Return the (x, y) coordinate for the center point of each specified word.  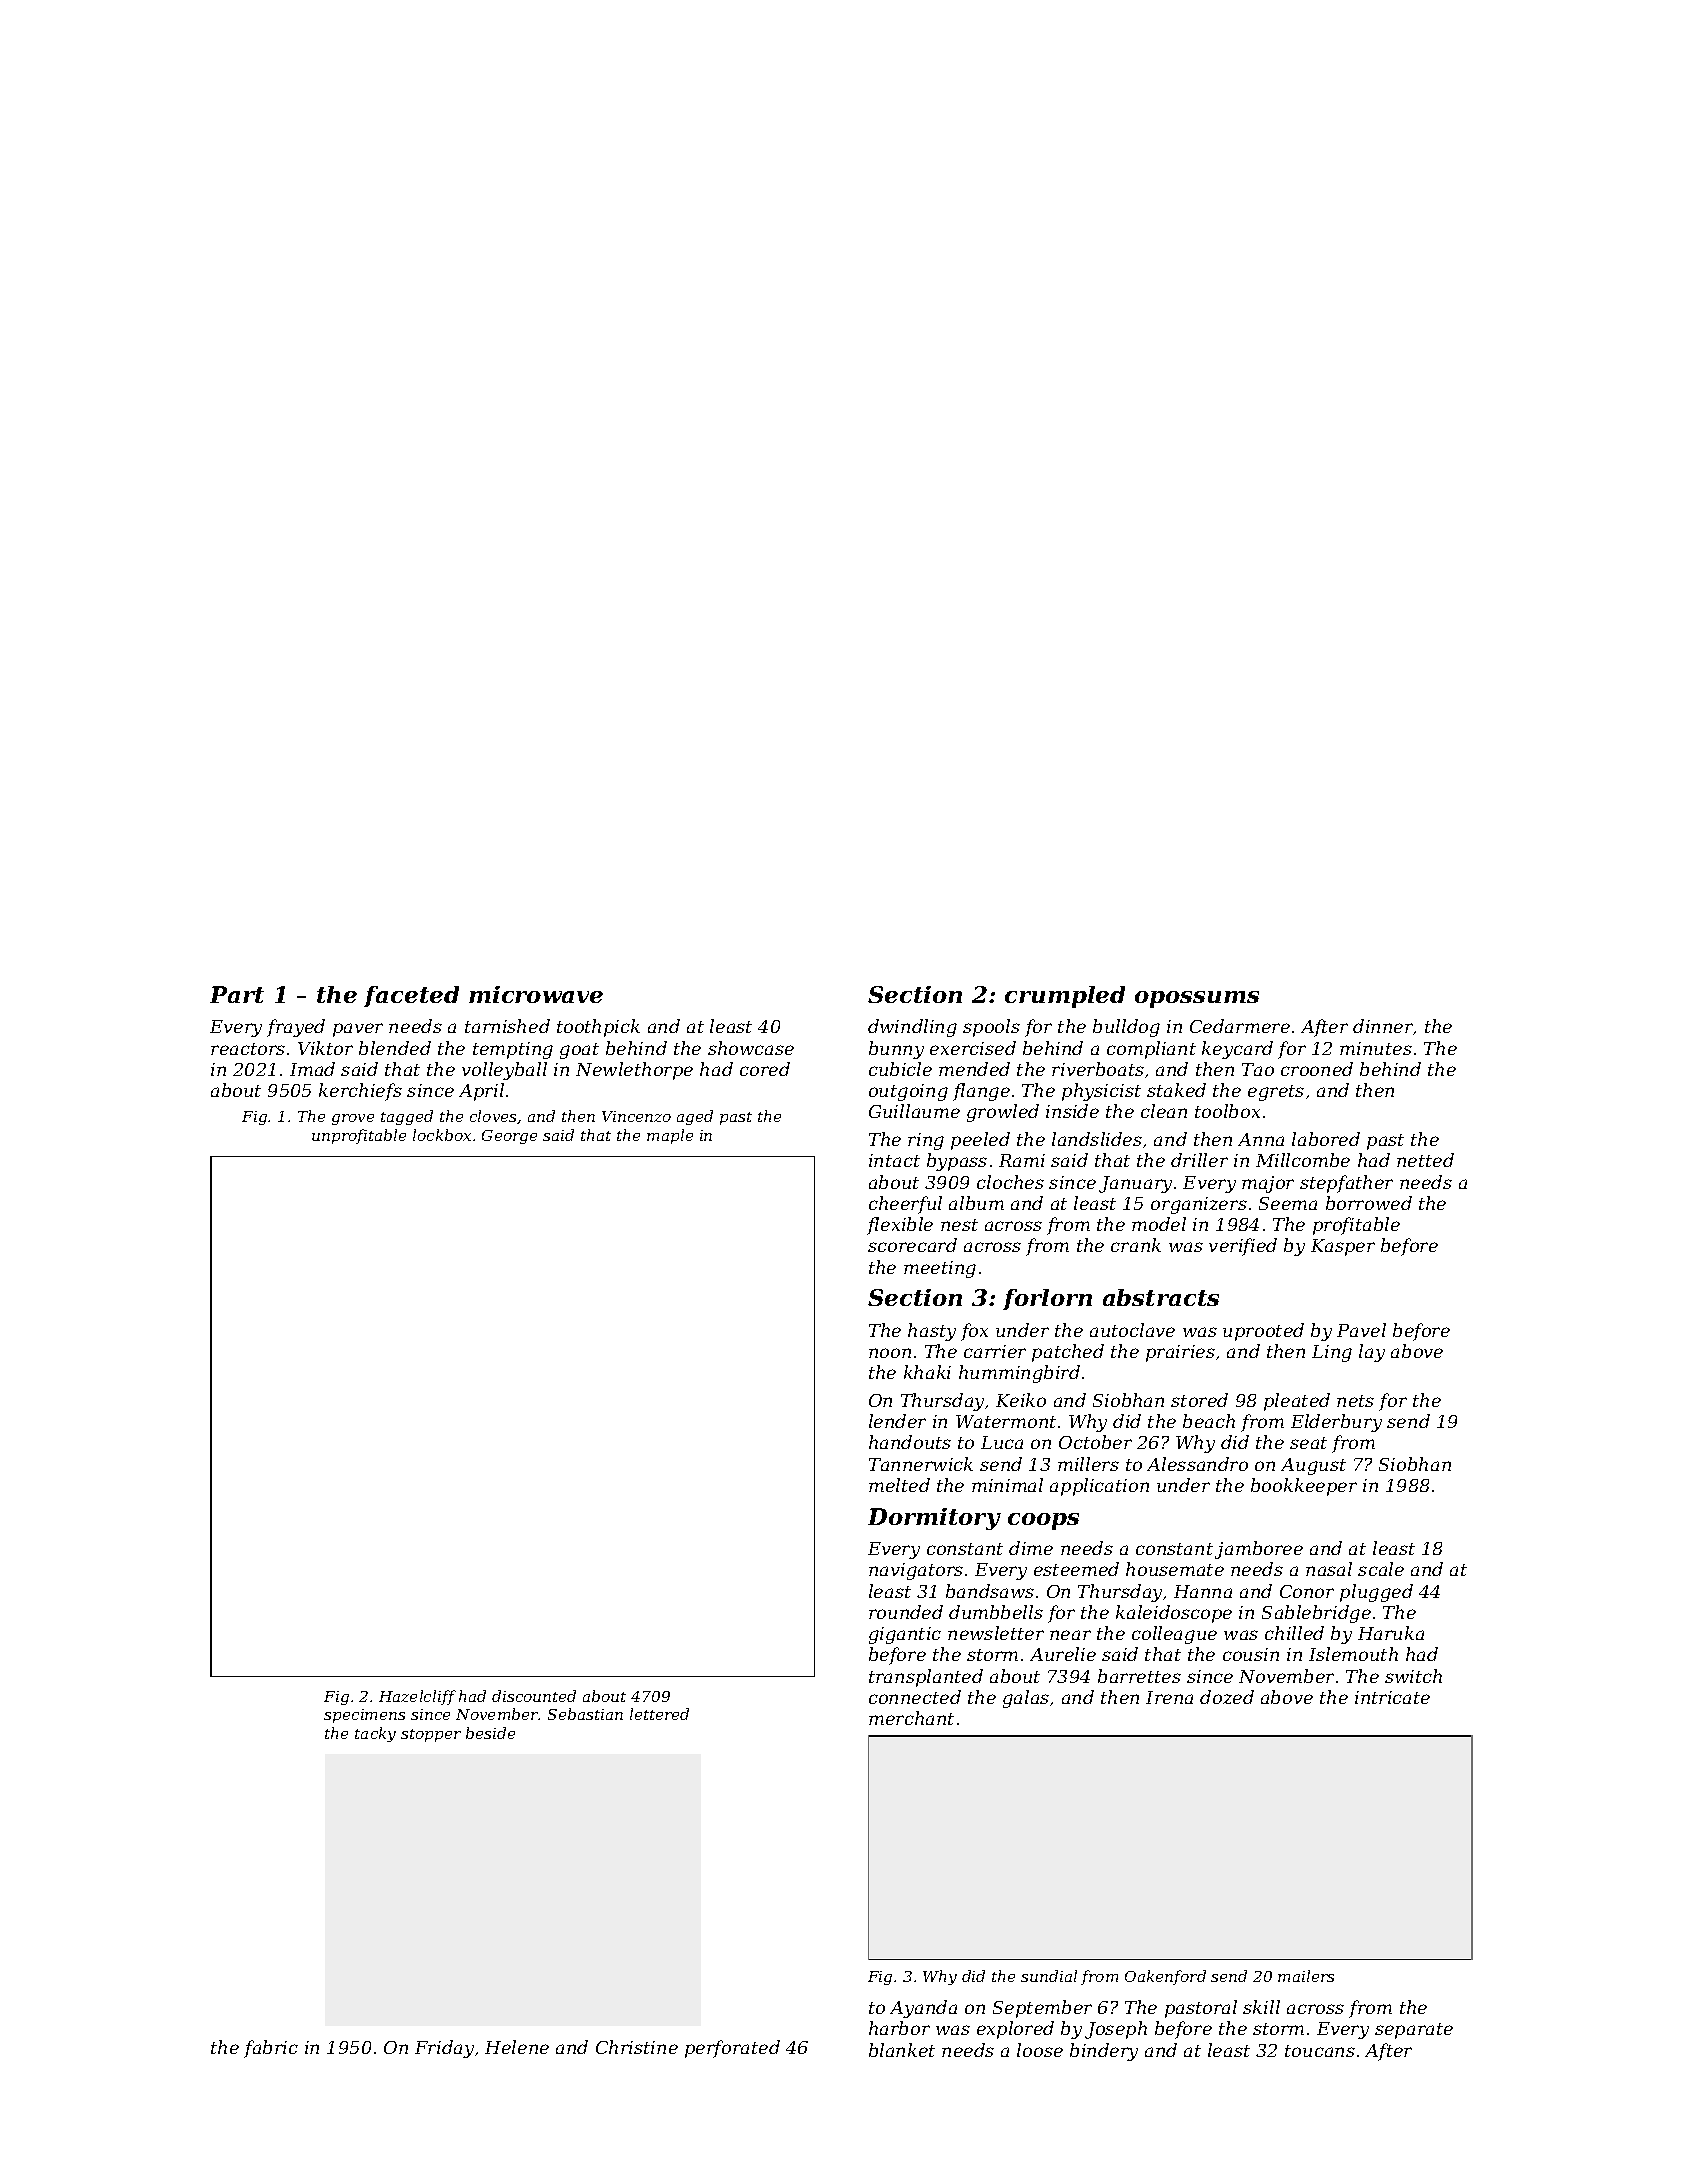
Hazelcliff (417, 1697)
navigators (916, 1571)
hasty (932, 1332)
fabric (271, 2049)
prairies (1180, 1353)
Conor (1307, 1591)
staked (1176, 1090)
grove (353, 1119)
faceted (411, 996)
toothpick (598, 1028)
